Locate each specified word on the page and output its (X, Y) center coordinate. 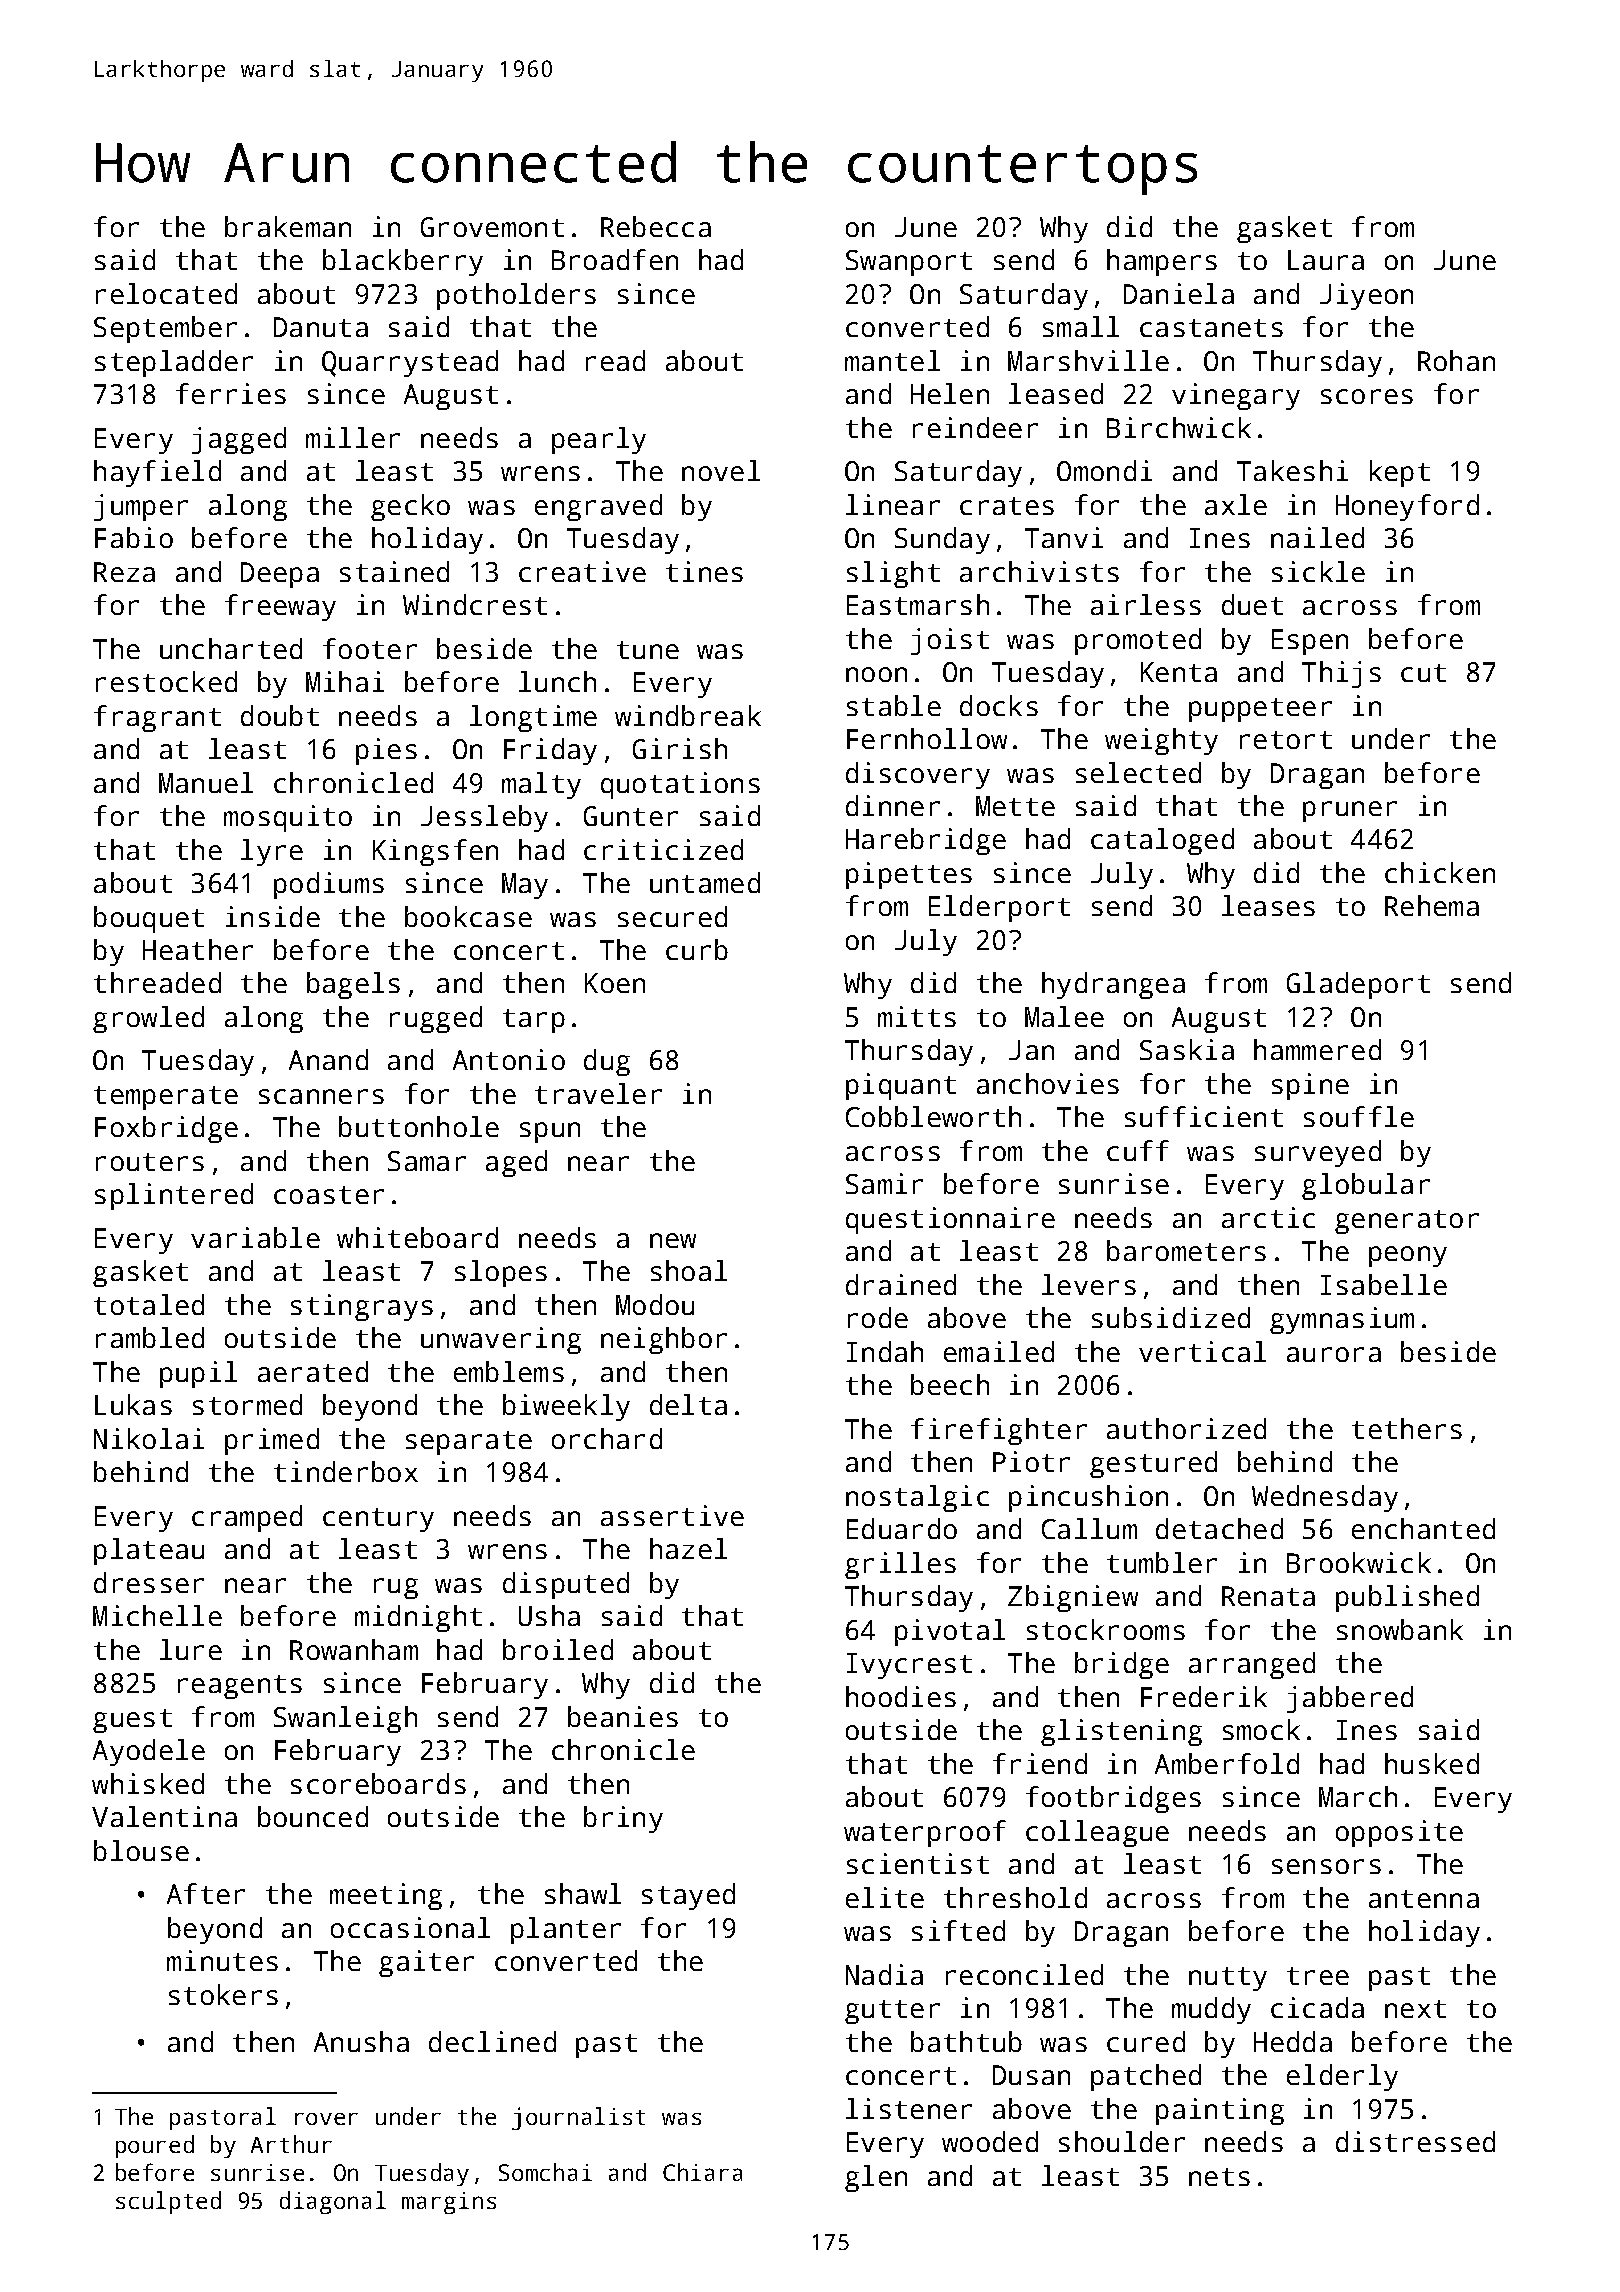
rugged (436, 1019)
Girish (680, 748)
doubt (280, 715)
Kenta (1179, 672)
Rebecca (656, 226)
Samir (884, 1183)
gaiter (426, 1963)
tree (1318, 1976)
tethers (1407, 1428)
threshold (1015, 1897)
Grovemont (492, 227)
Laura (1326, 260)
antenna (1424, 1899)
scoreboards (378, 1783)
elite (885, 1897)
